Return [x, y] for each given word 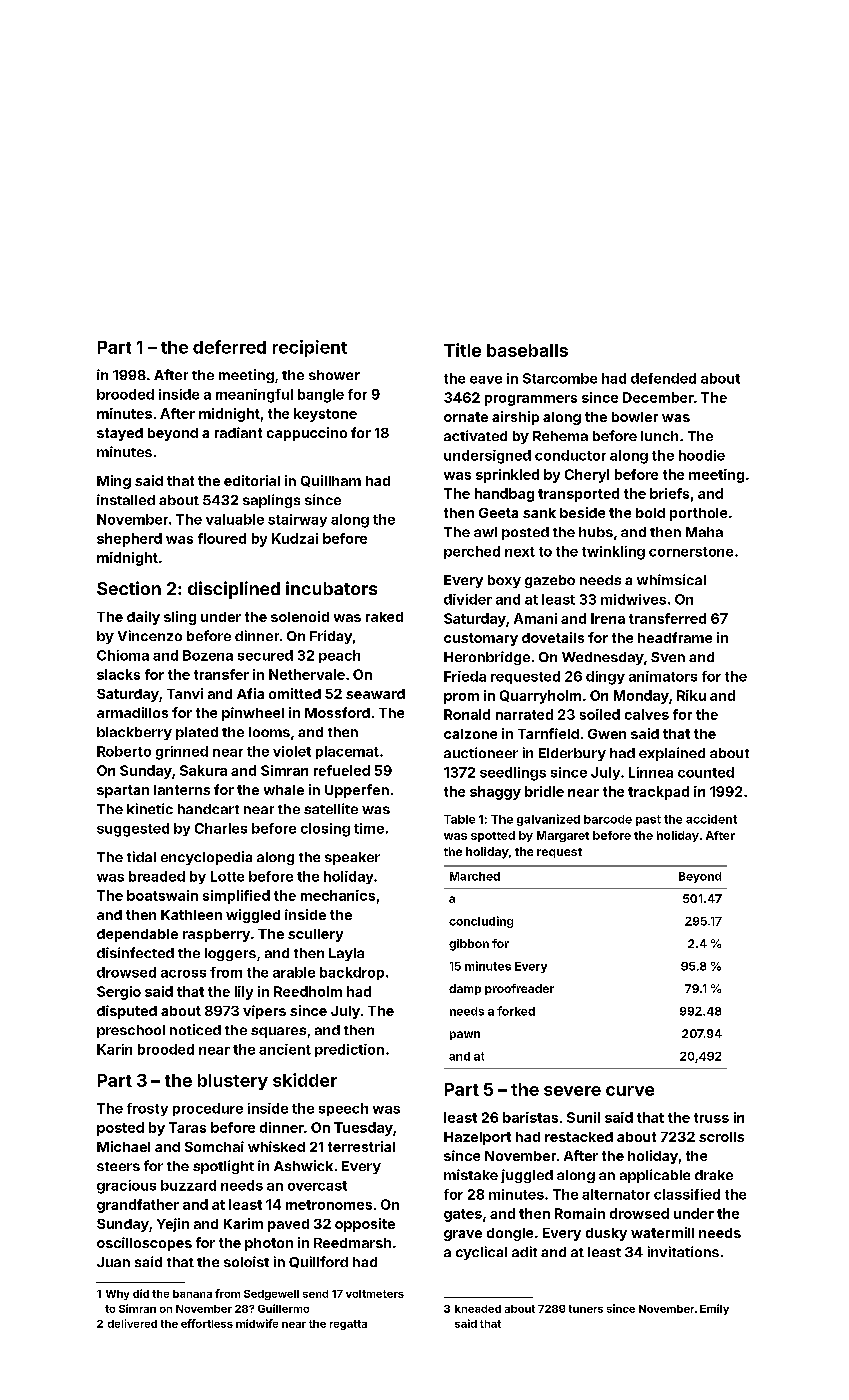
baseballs [527, 350]
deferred [229, 347]
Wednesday [603, 658]
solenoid [300, 616]
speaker [352, 858]
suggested [133, 830]
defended [663, 378]
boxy [504, 581]
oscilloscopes [144, 1244]
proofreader [519, 989]
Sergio [119, 993]
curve [630, 1091]
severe [572, 1091]
